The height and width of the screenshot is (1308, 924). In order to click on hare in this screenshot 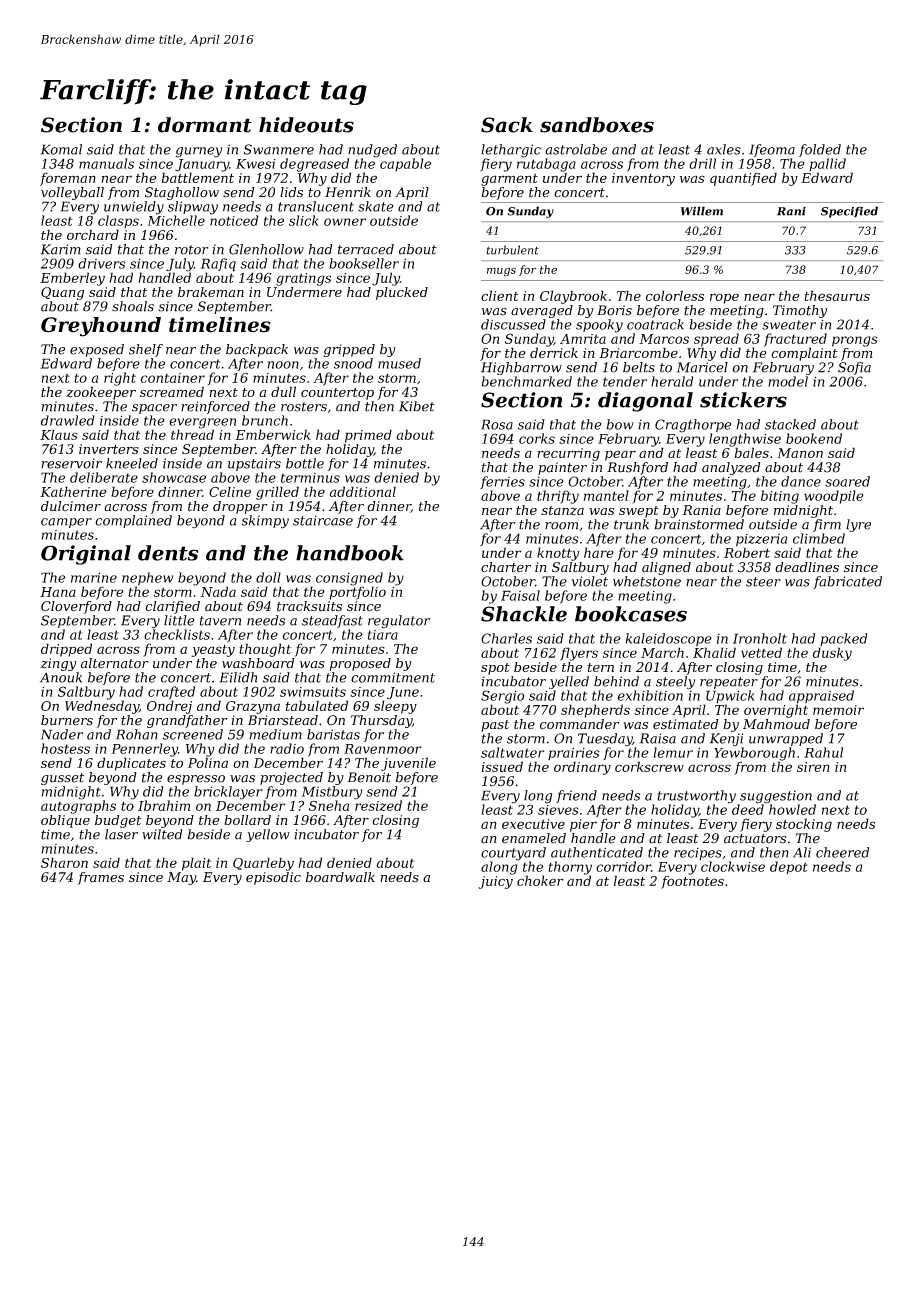, I will do `click(599, 552)`.
